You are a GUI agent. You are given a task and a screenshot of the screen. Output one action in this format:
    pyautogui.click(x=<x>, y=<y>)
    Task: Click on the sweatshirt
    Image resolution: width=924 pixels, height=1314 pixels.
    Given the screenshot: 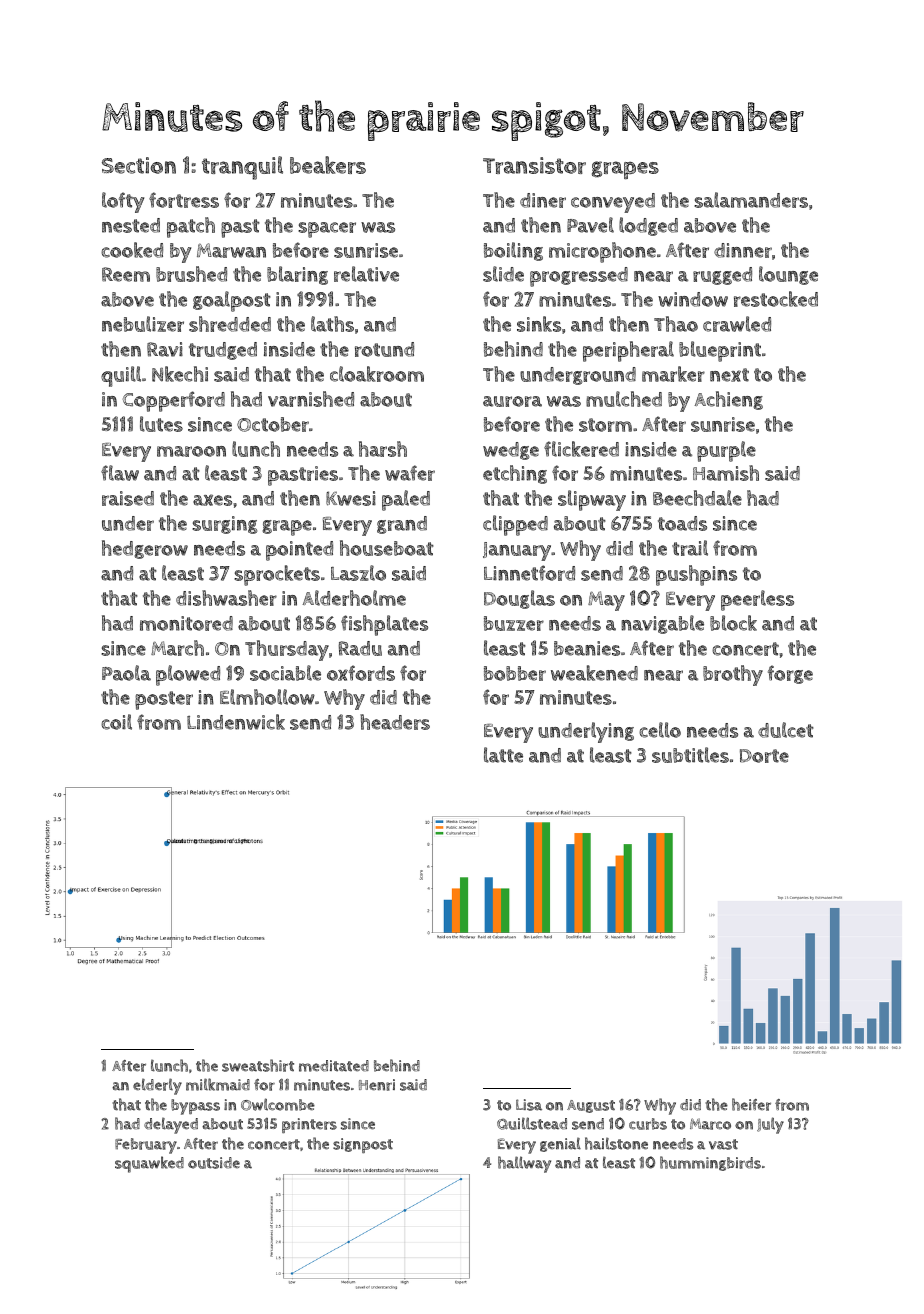 What is the action you would take?
    pyautogui.click(x=258, y=1065)
